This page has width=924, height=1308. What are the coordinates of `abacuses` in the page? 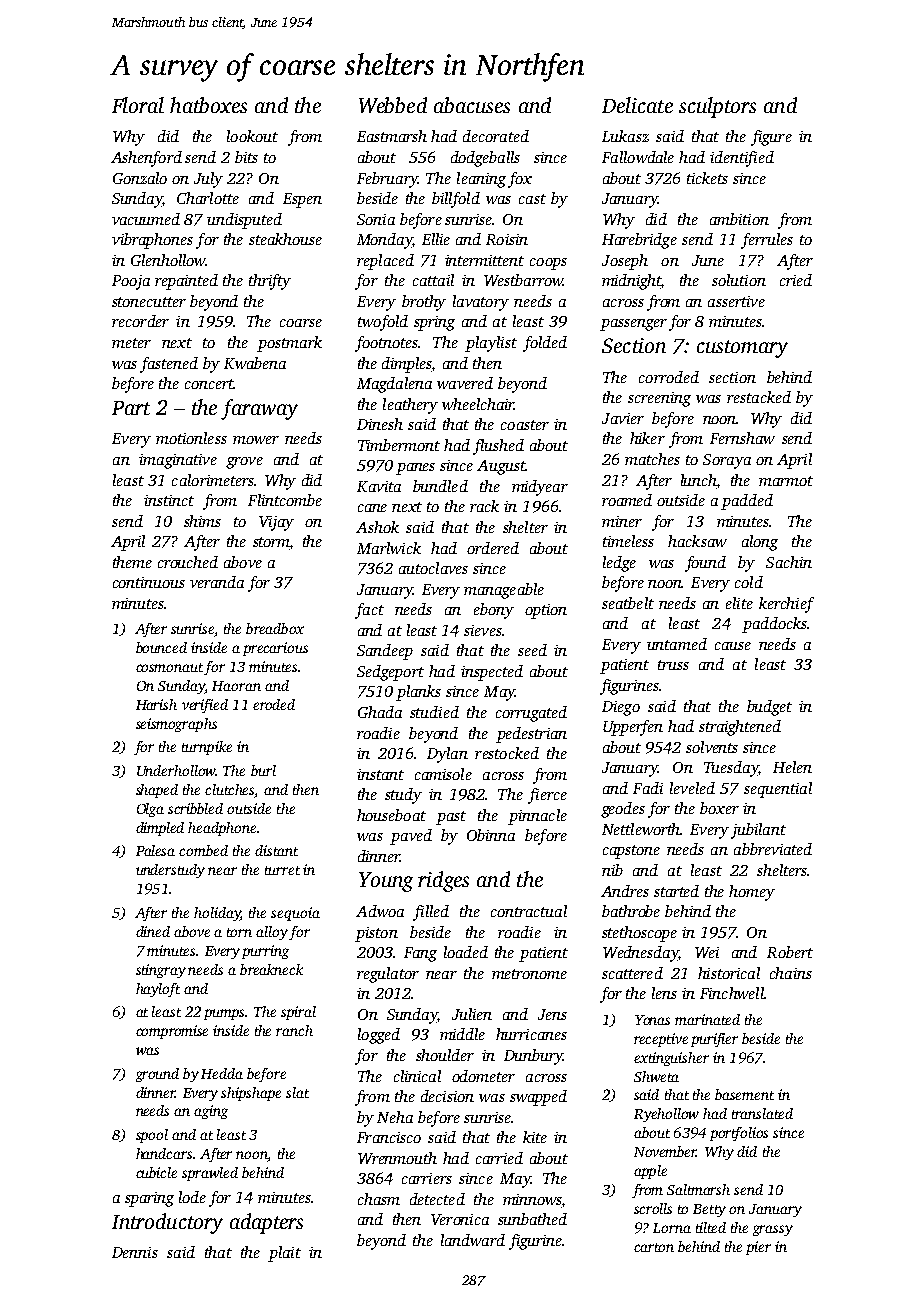 It's located at (472, 105).
